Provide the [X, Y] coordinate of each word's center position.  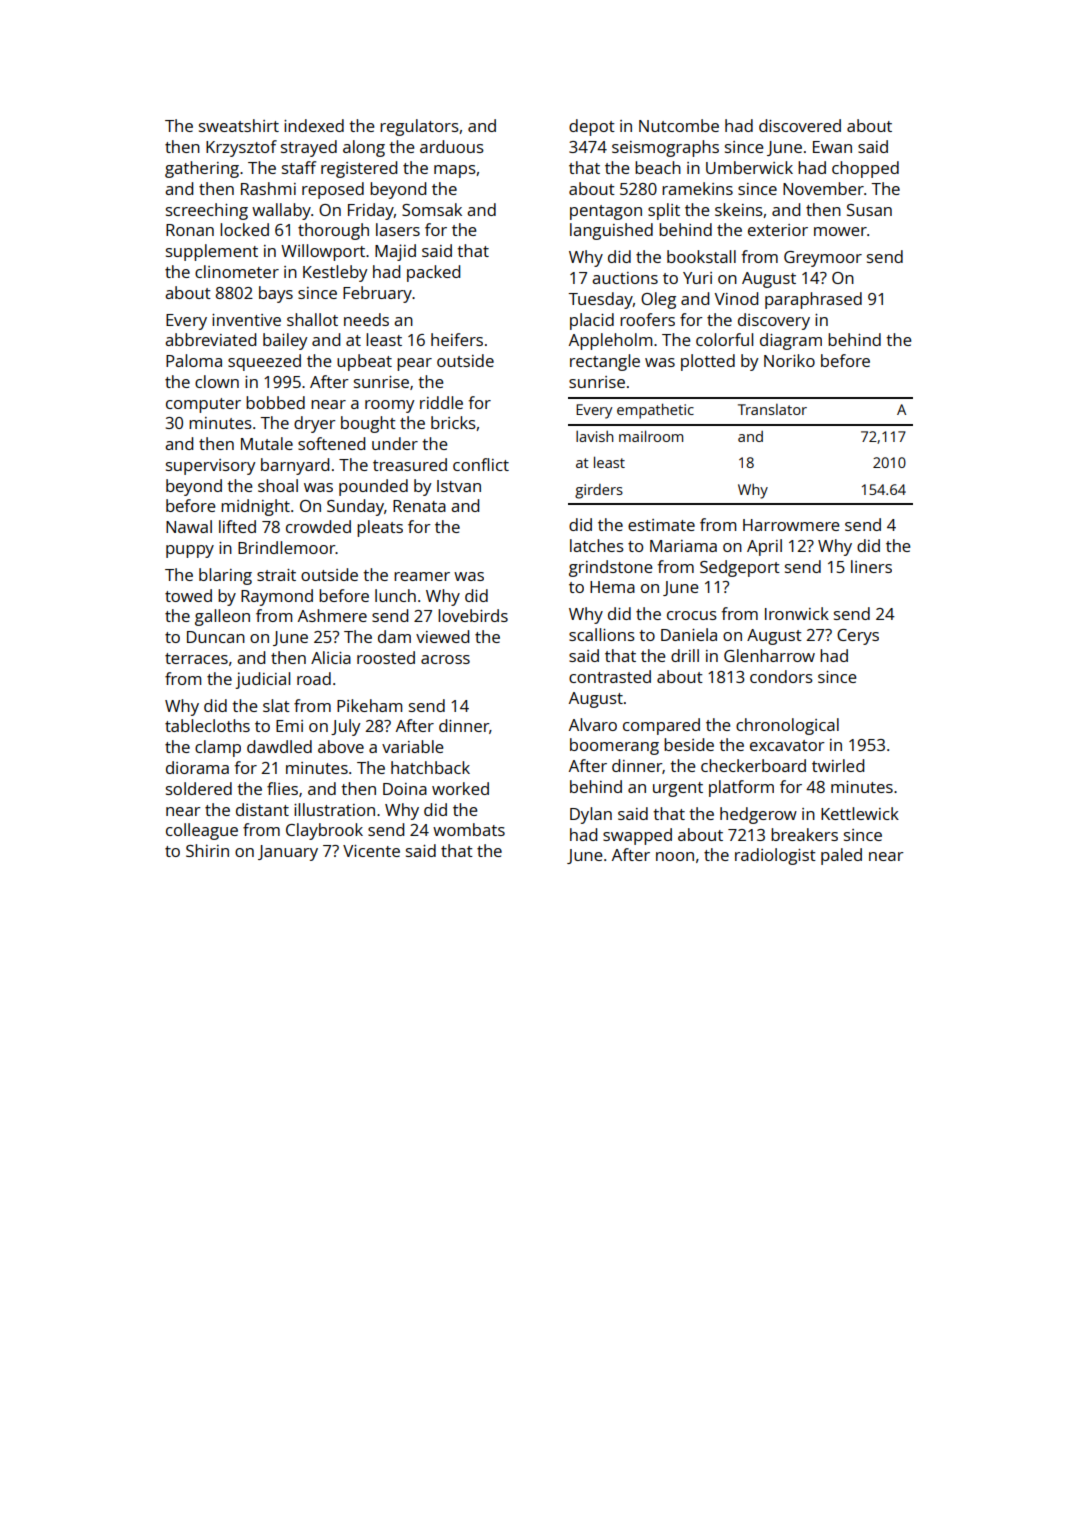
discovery [774, 321]
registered [359, 169]
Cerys [858, 637]
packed [433, 273]
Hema [612, 587]
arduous [452, 146]
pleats [380, 528]
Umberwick [749, 167]
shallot [312, 319]
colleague [202, 831]
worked [460, 788]
